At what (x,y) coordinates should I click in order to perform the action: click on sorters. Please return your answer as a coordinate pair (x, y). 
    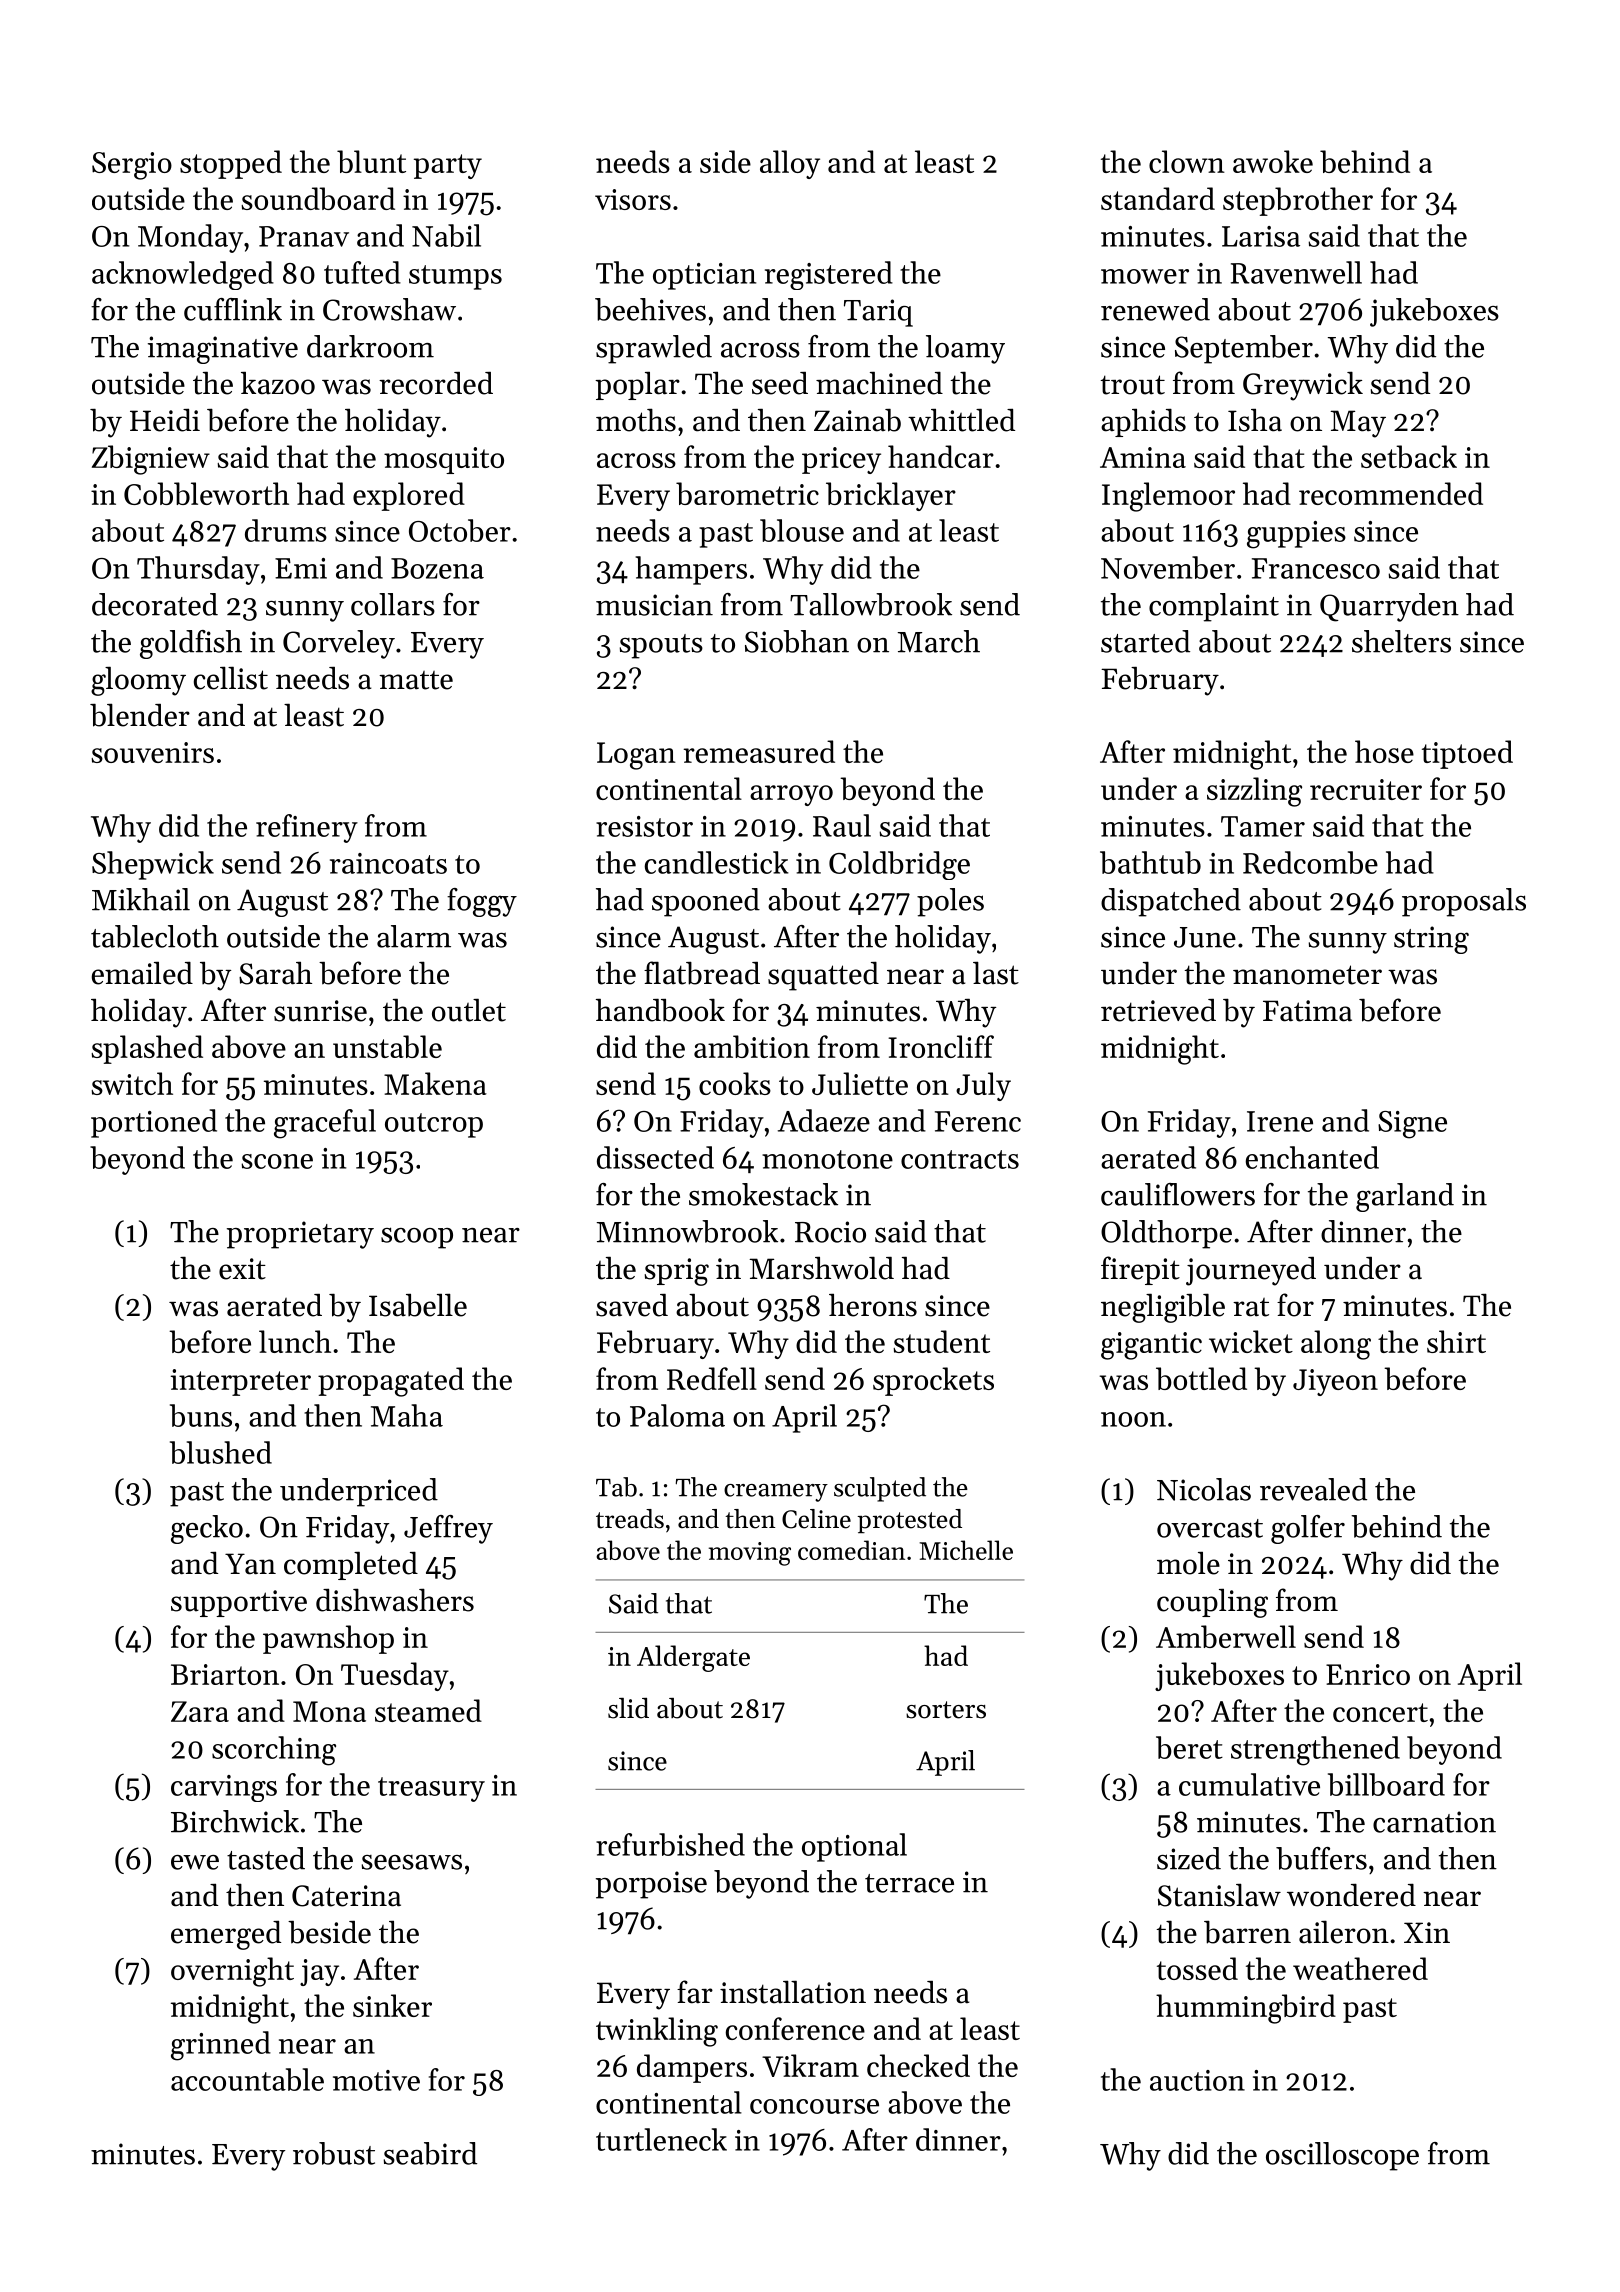
    Looking at the image, I should click on (946, 1710).
